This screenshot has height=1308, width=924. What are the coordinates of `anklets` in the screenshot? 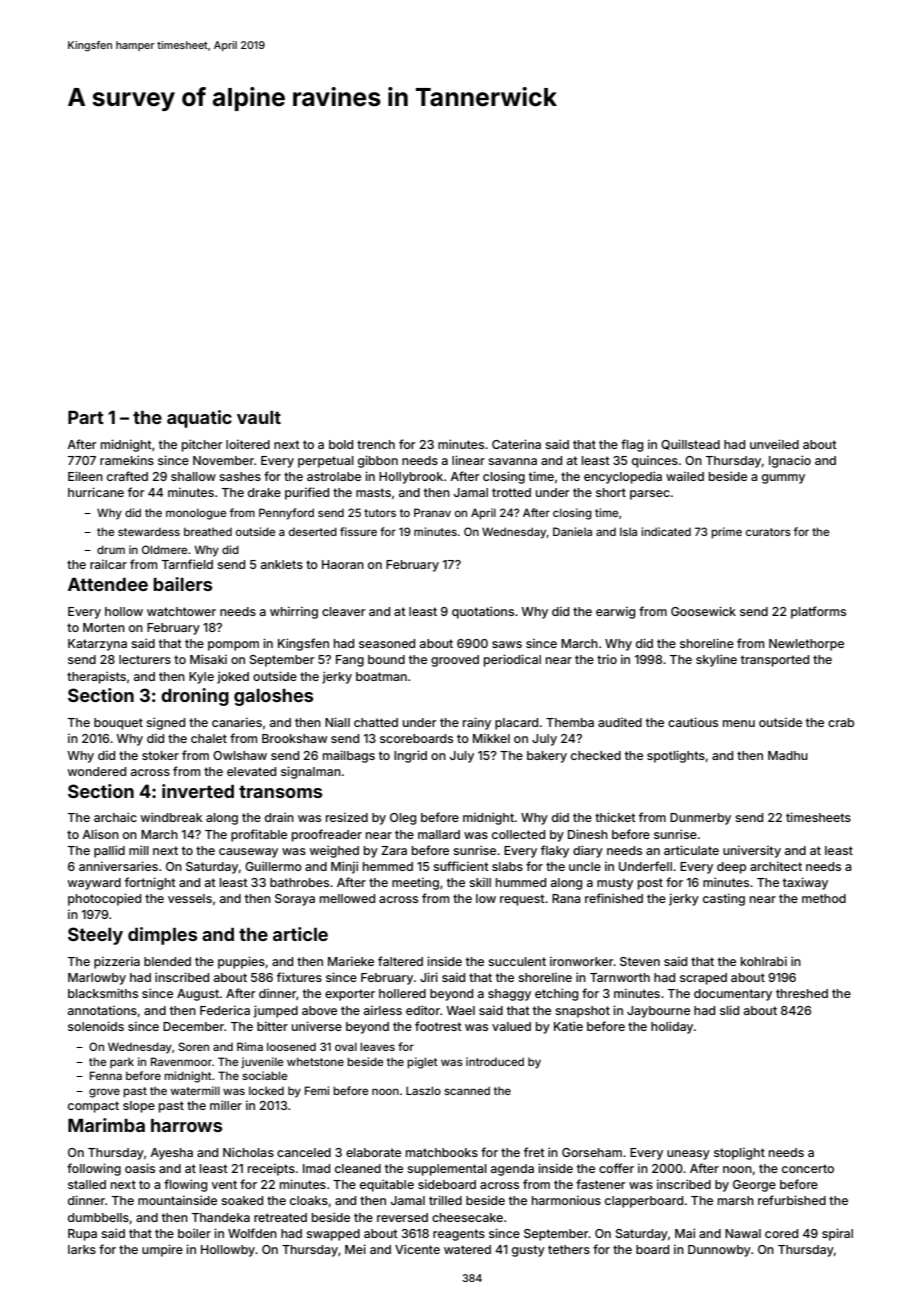 It's located at (282, 564).
